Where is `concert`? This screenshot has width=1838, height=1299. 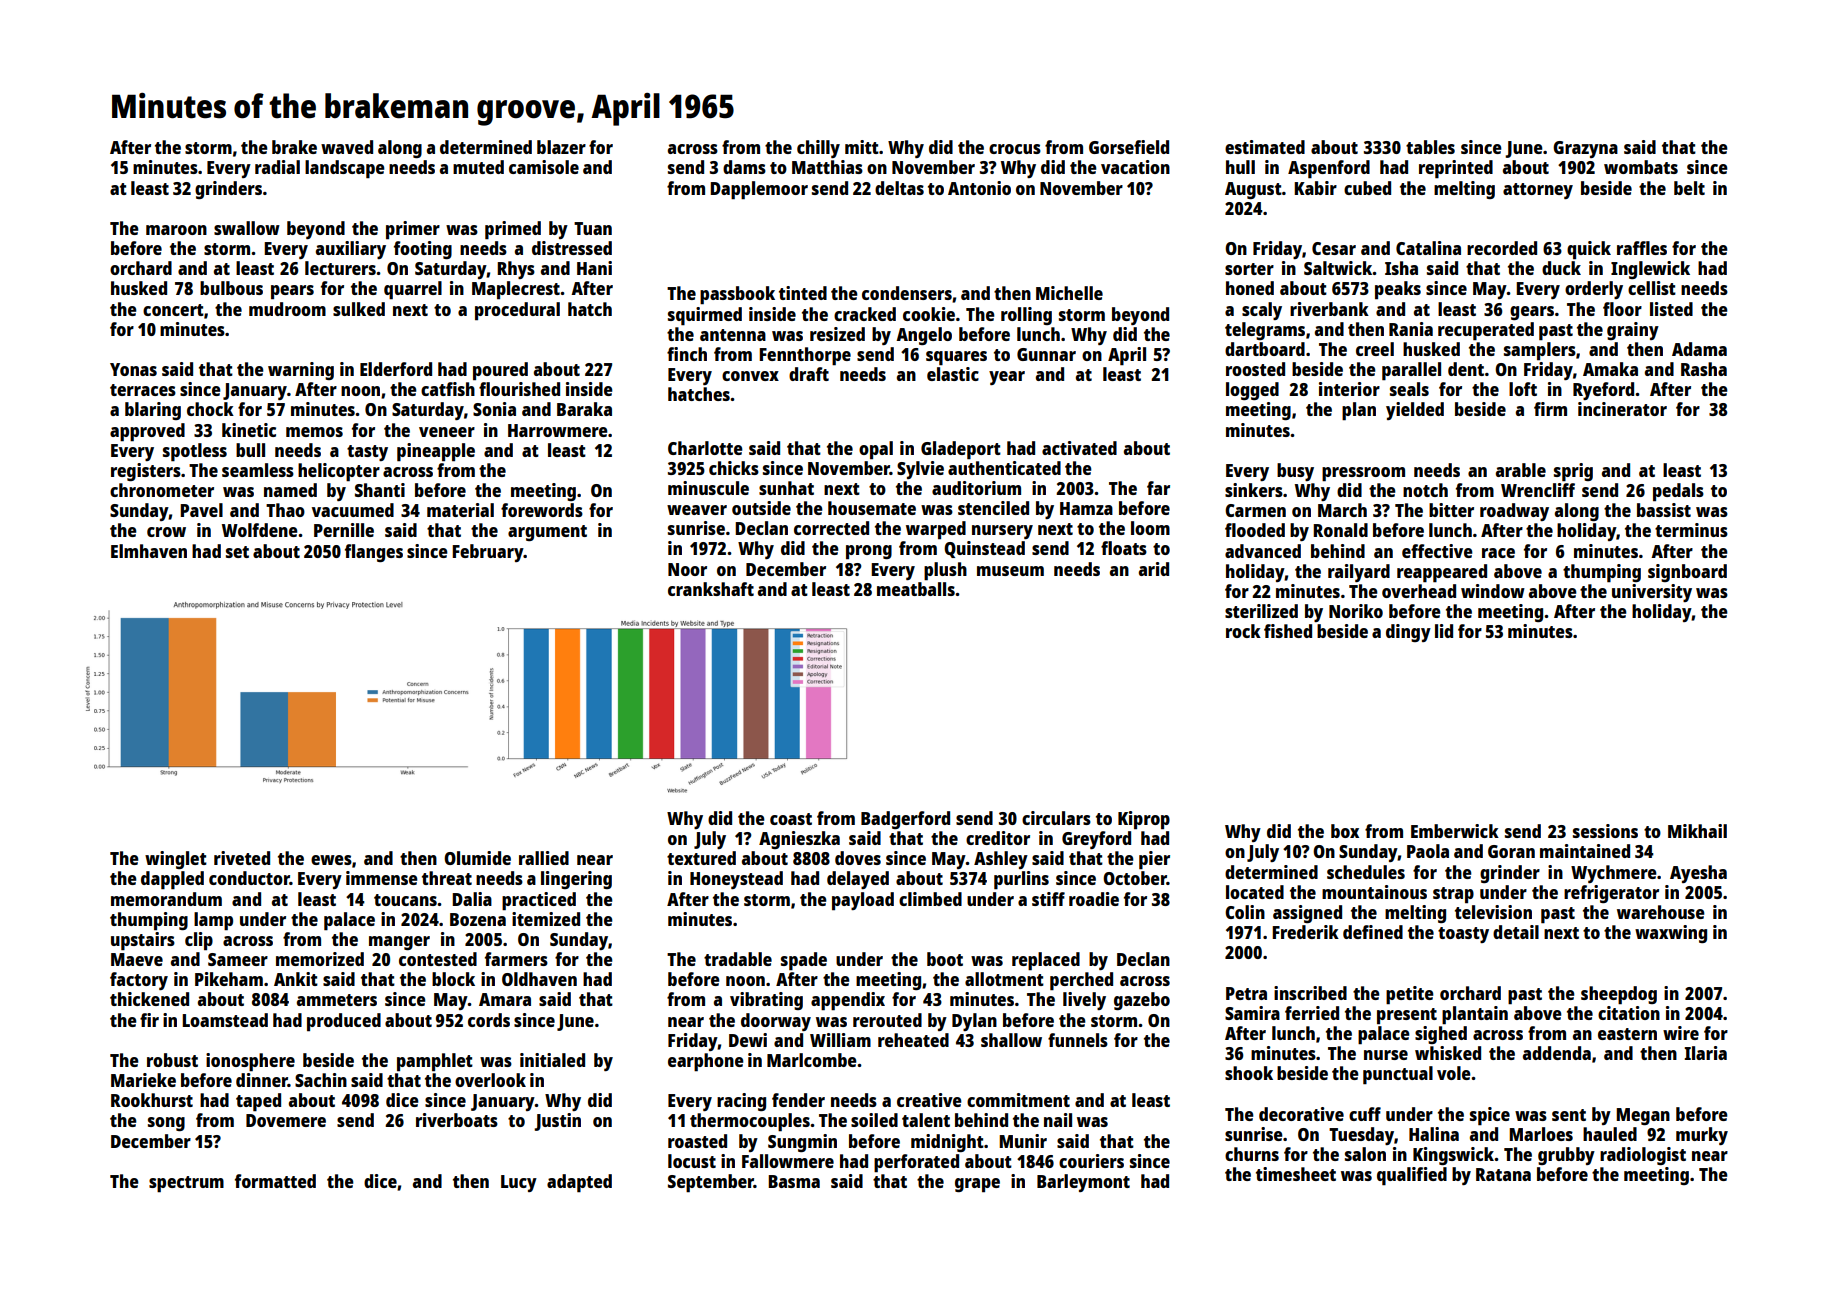 concert is located at coordinates (173, 310).
